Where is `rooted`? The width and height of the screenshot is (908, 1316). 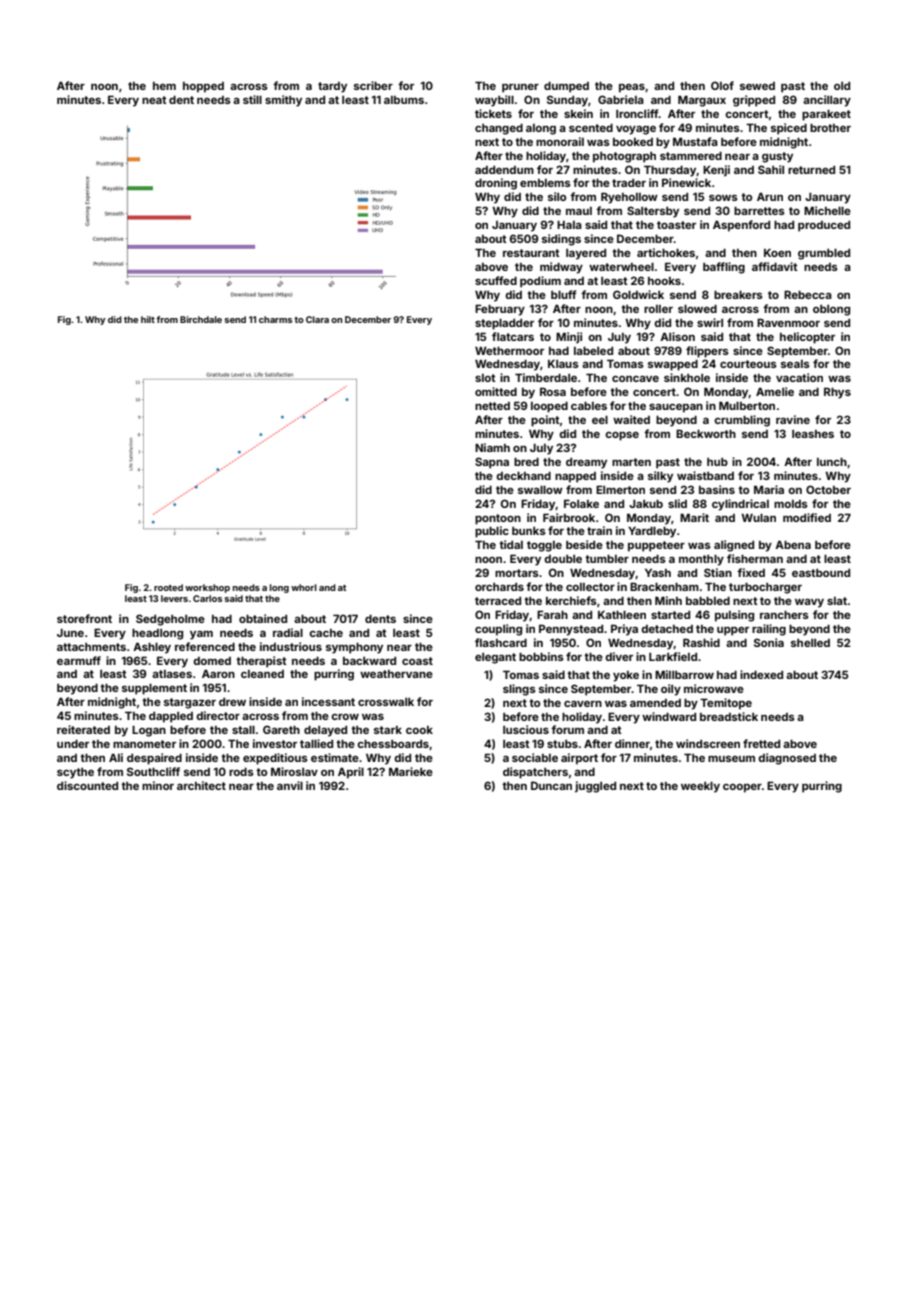 rooted is located at coordinates (168, 587).
